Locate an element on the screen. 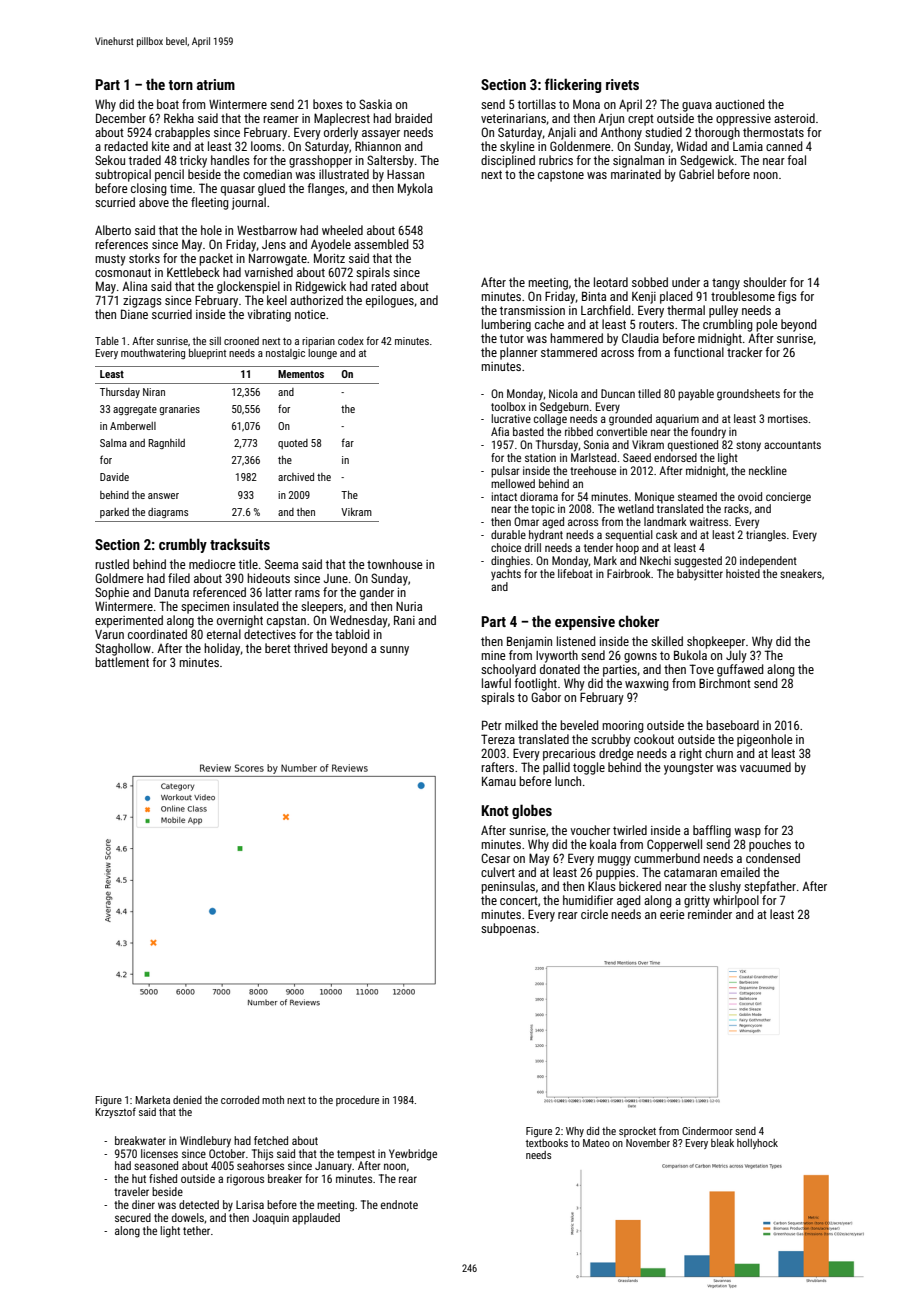 The image size is (924, 1308). Krzysztof is located at coordinates (115, 1112).
